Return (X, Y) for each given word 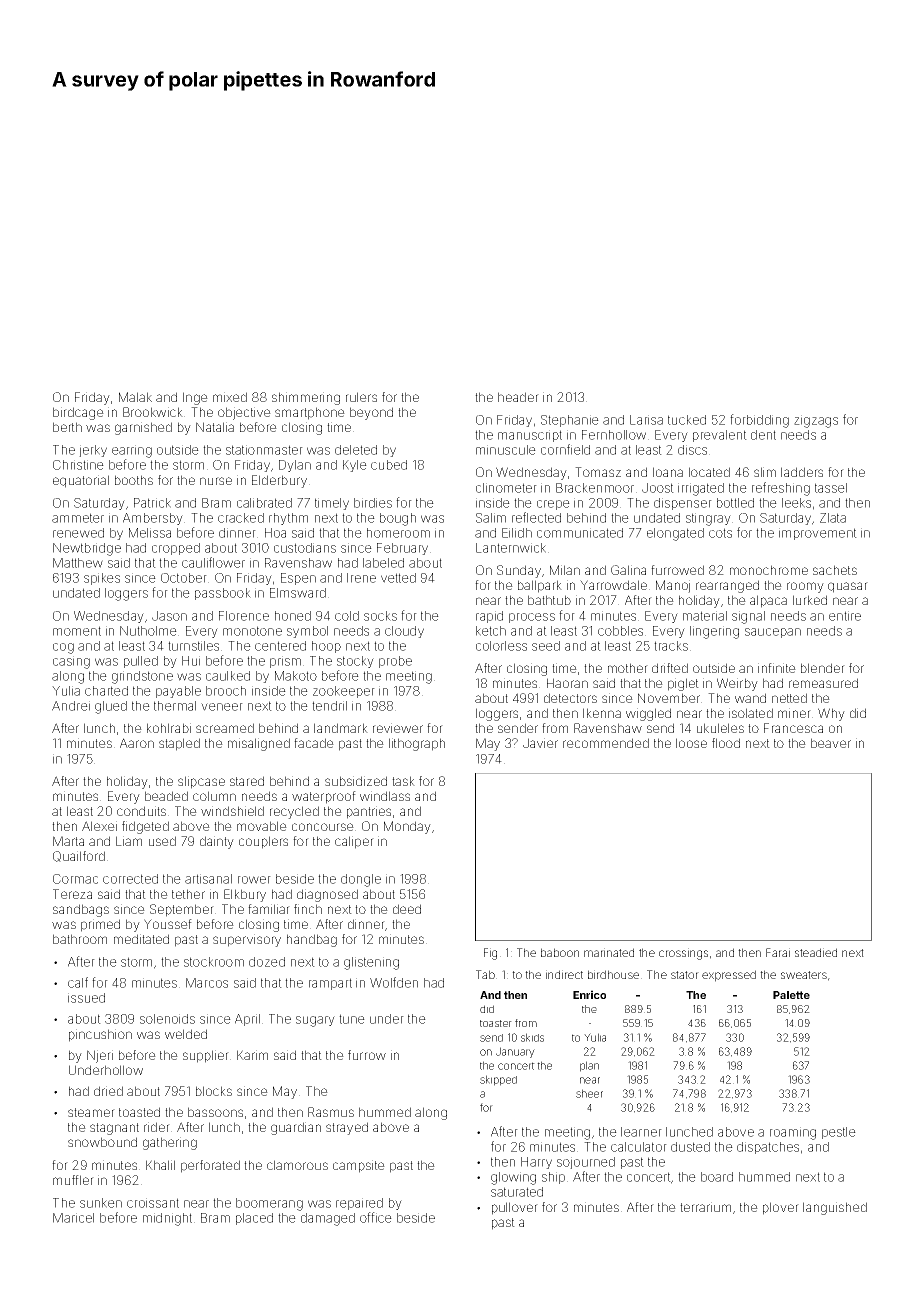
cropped (176, 549)
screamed (225, 728)
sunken (101, 1203)
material (705, 616)
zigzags (816, 421)
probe (395, 662)
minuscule (506, 450)
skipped (498, 1080)
